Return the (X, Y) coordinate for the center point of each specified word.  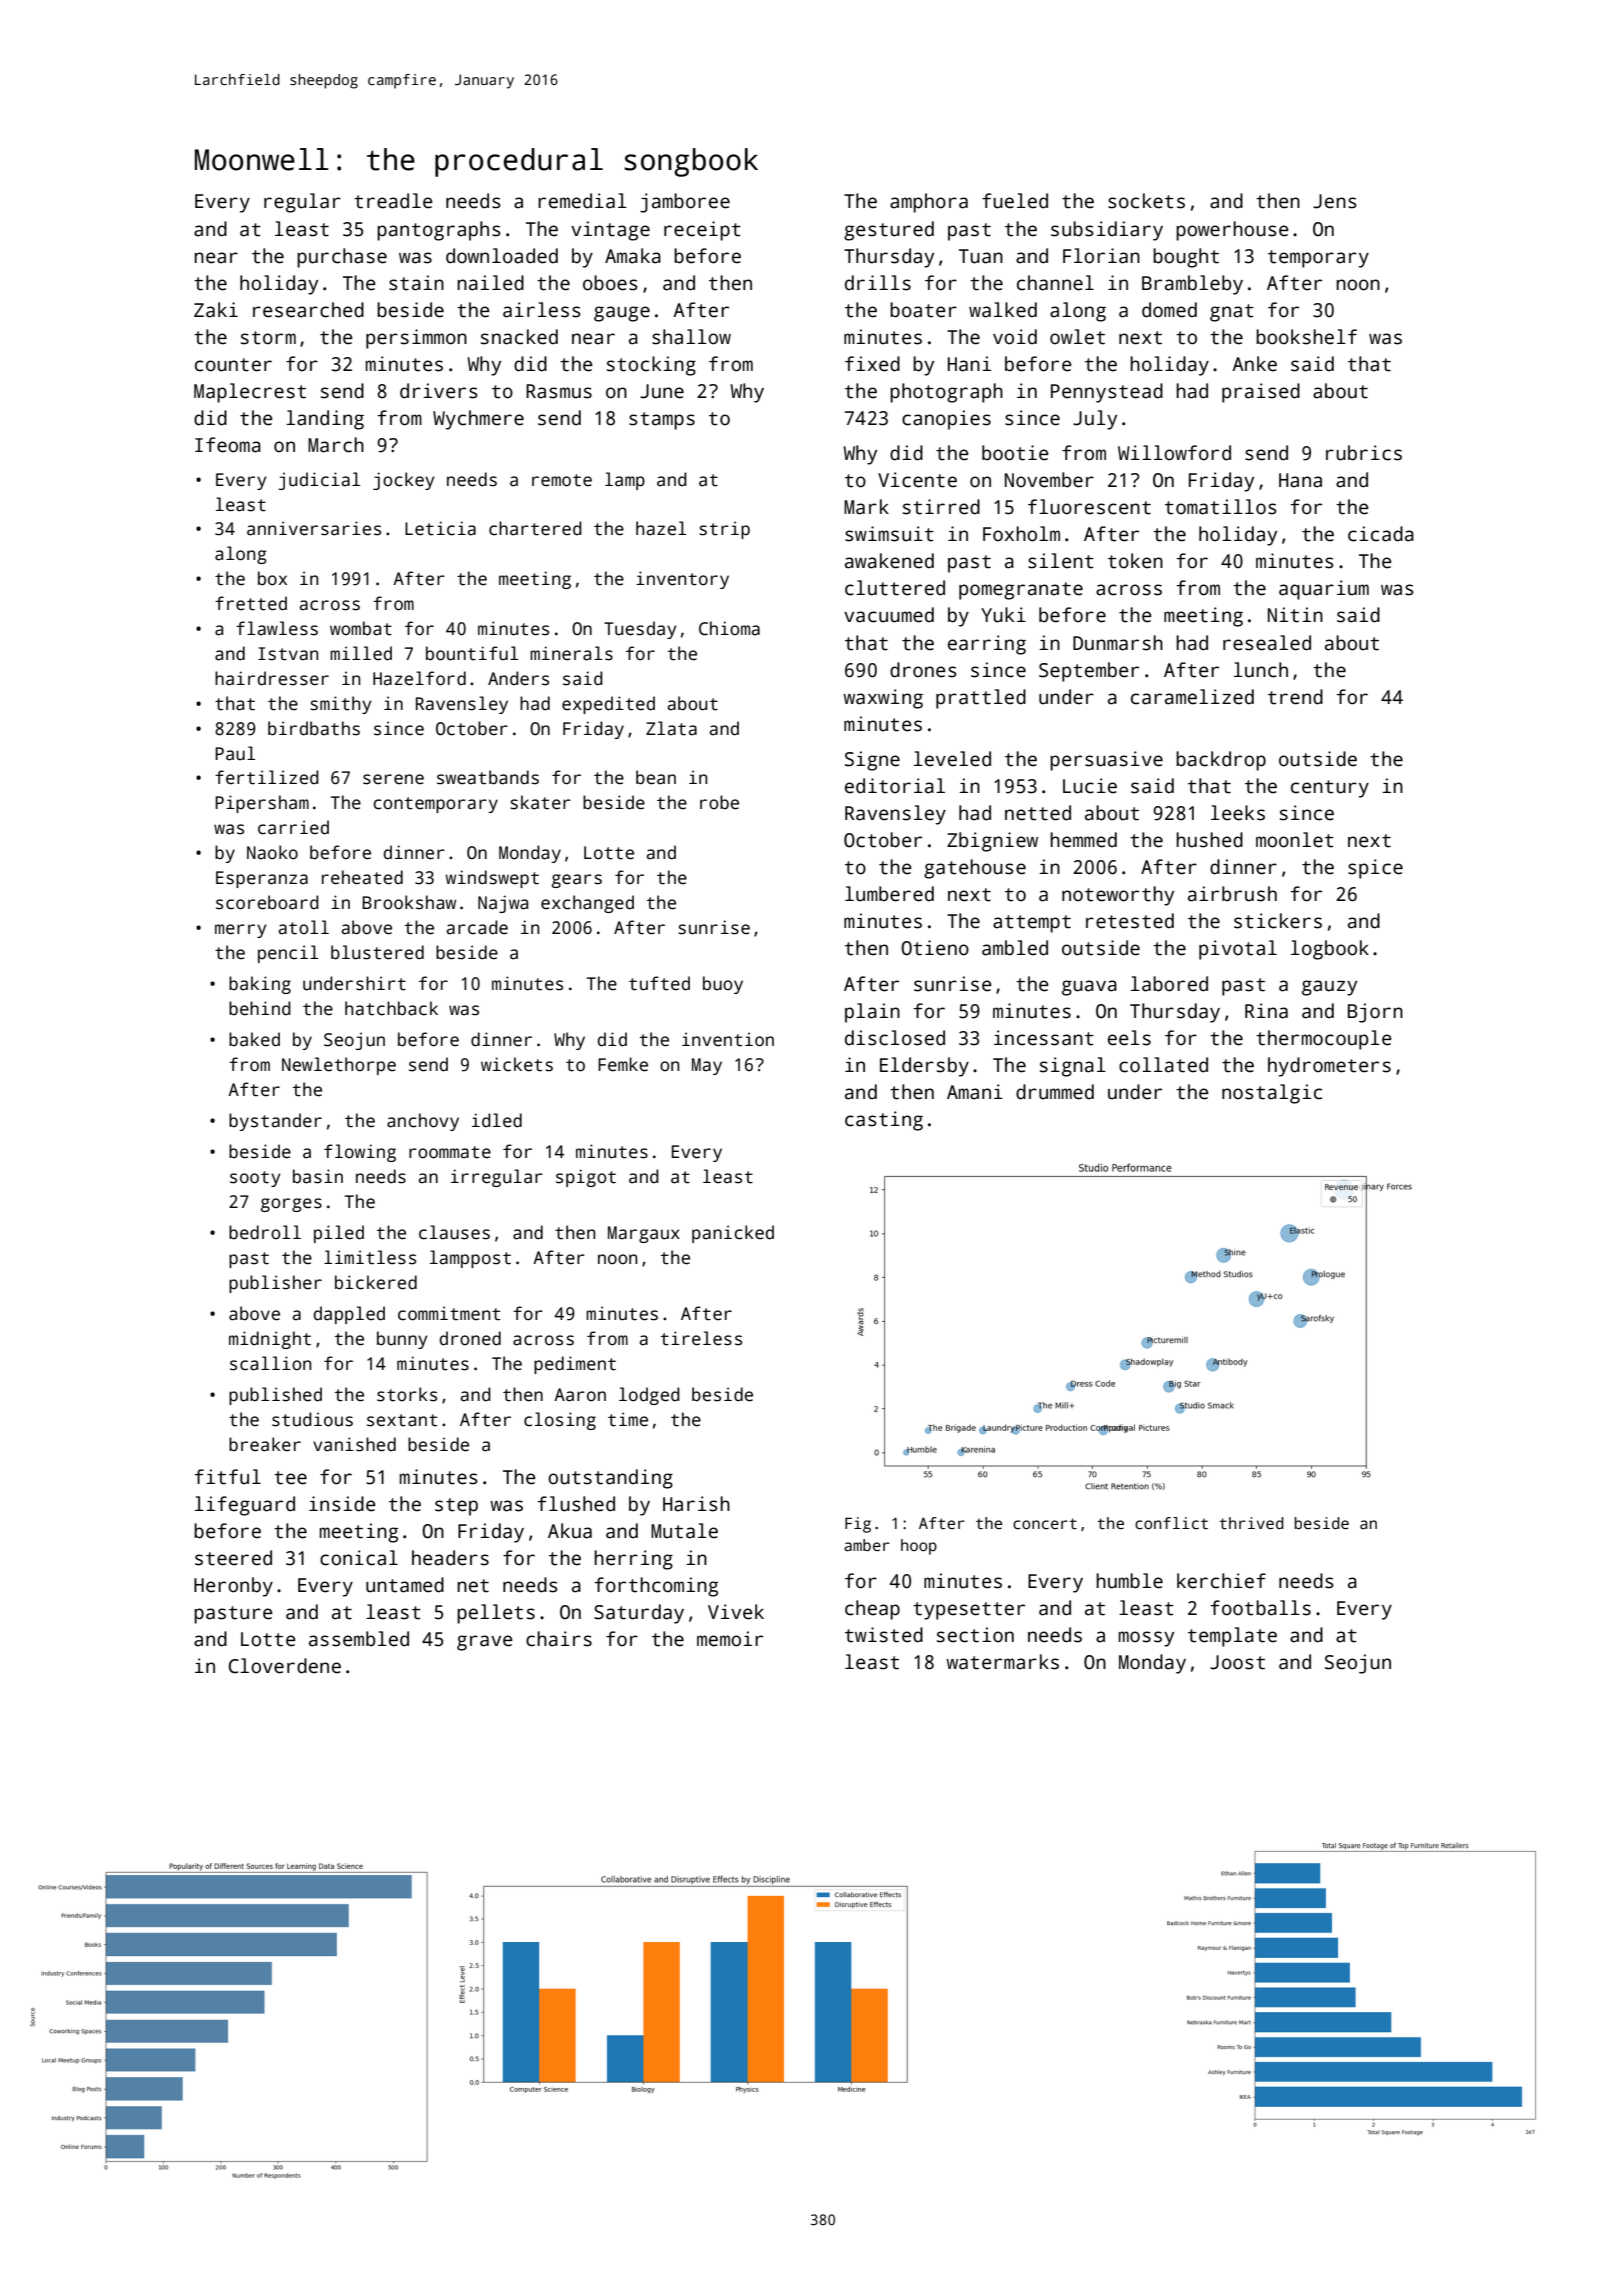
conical (359, 1558)
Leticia (440, 528)
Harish (696, 1504)
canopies (946, 420)
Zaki (216, 310)
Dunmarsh (1118, 643)
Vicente (917, 480)
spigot (586, 1178)
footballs (1260, 1608)
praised (1261, 393)
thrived (1251, 1523)
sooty (255, 1179)
